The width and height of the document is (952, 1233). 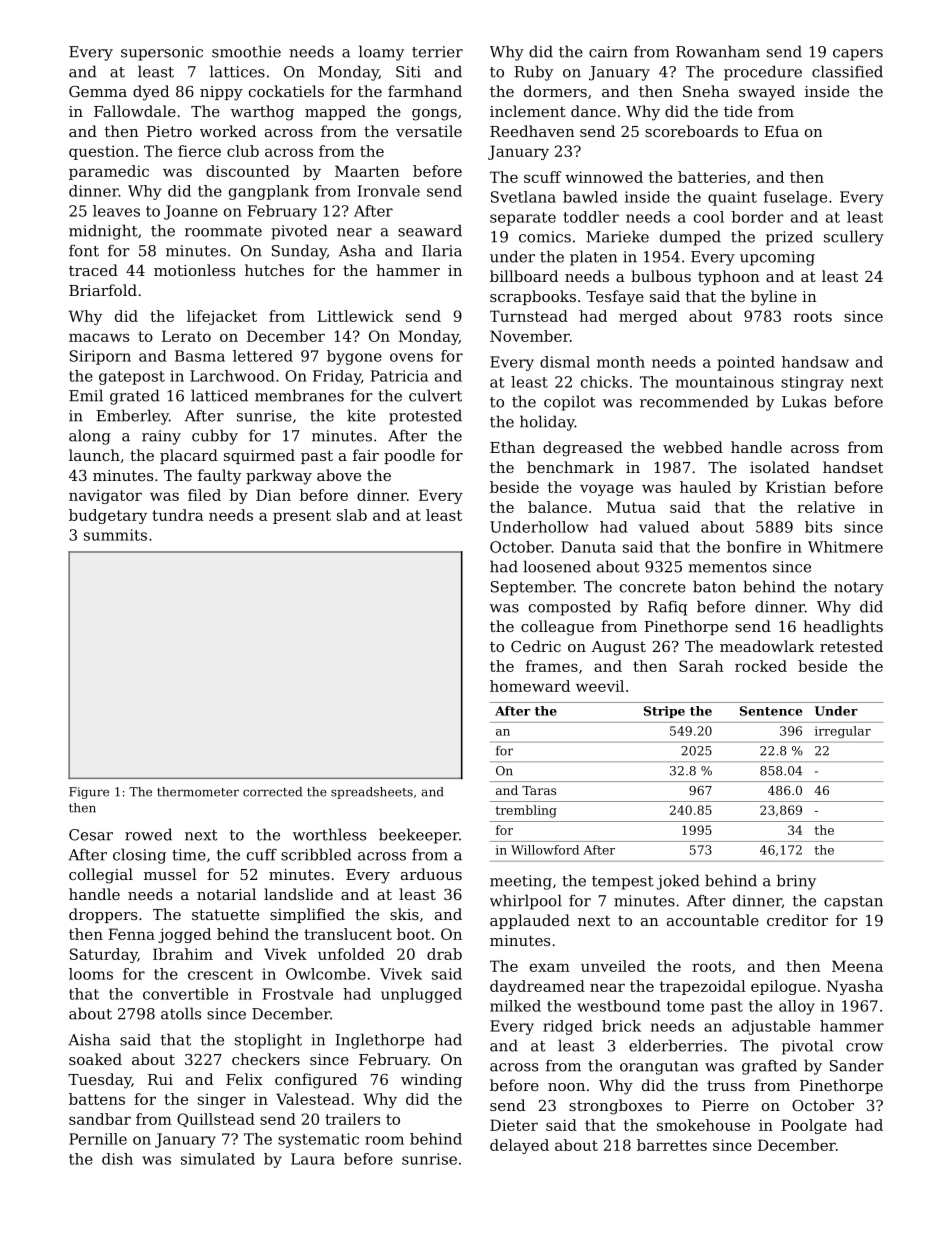 What do you see at coordinates (91, 835) in the document?
I see `Cesar` at bounding box center [91, 835].
